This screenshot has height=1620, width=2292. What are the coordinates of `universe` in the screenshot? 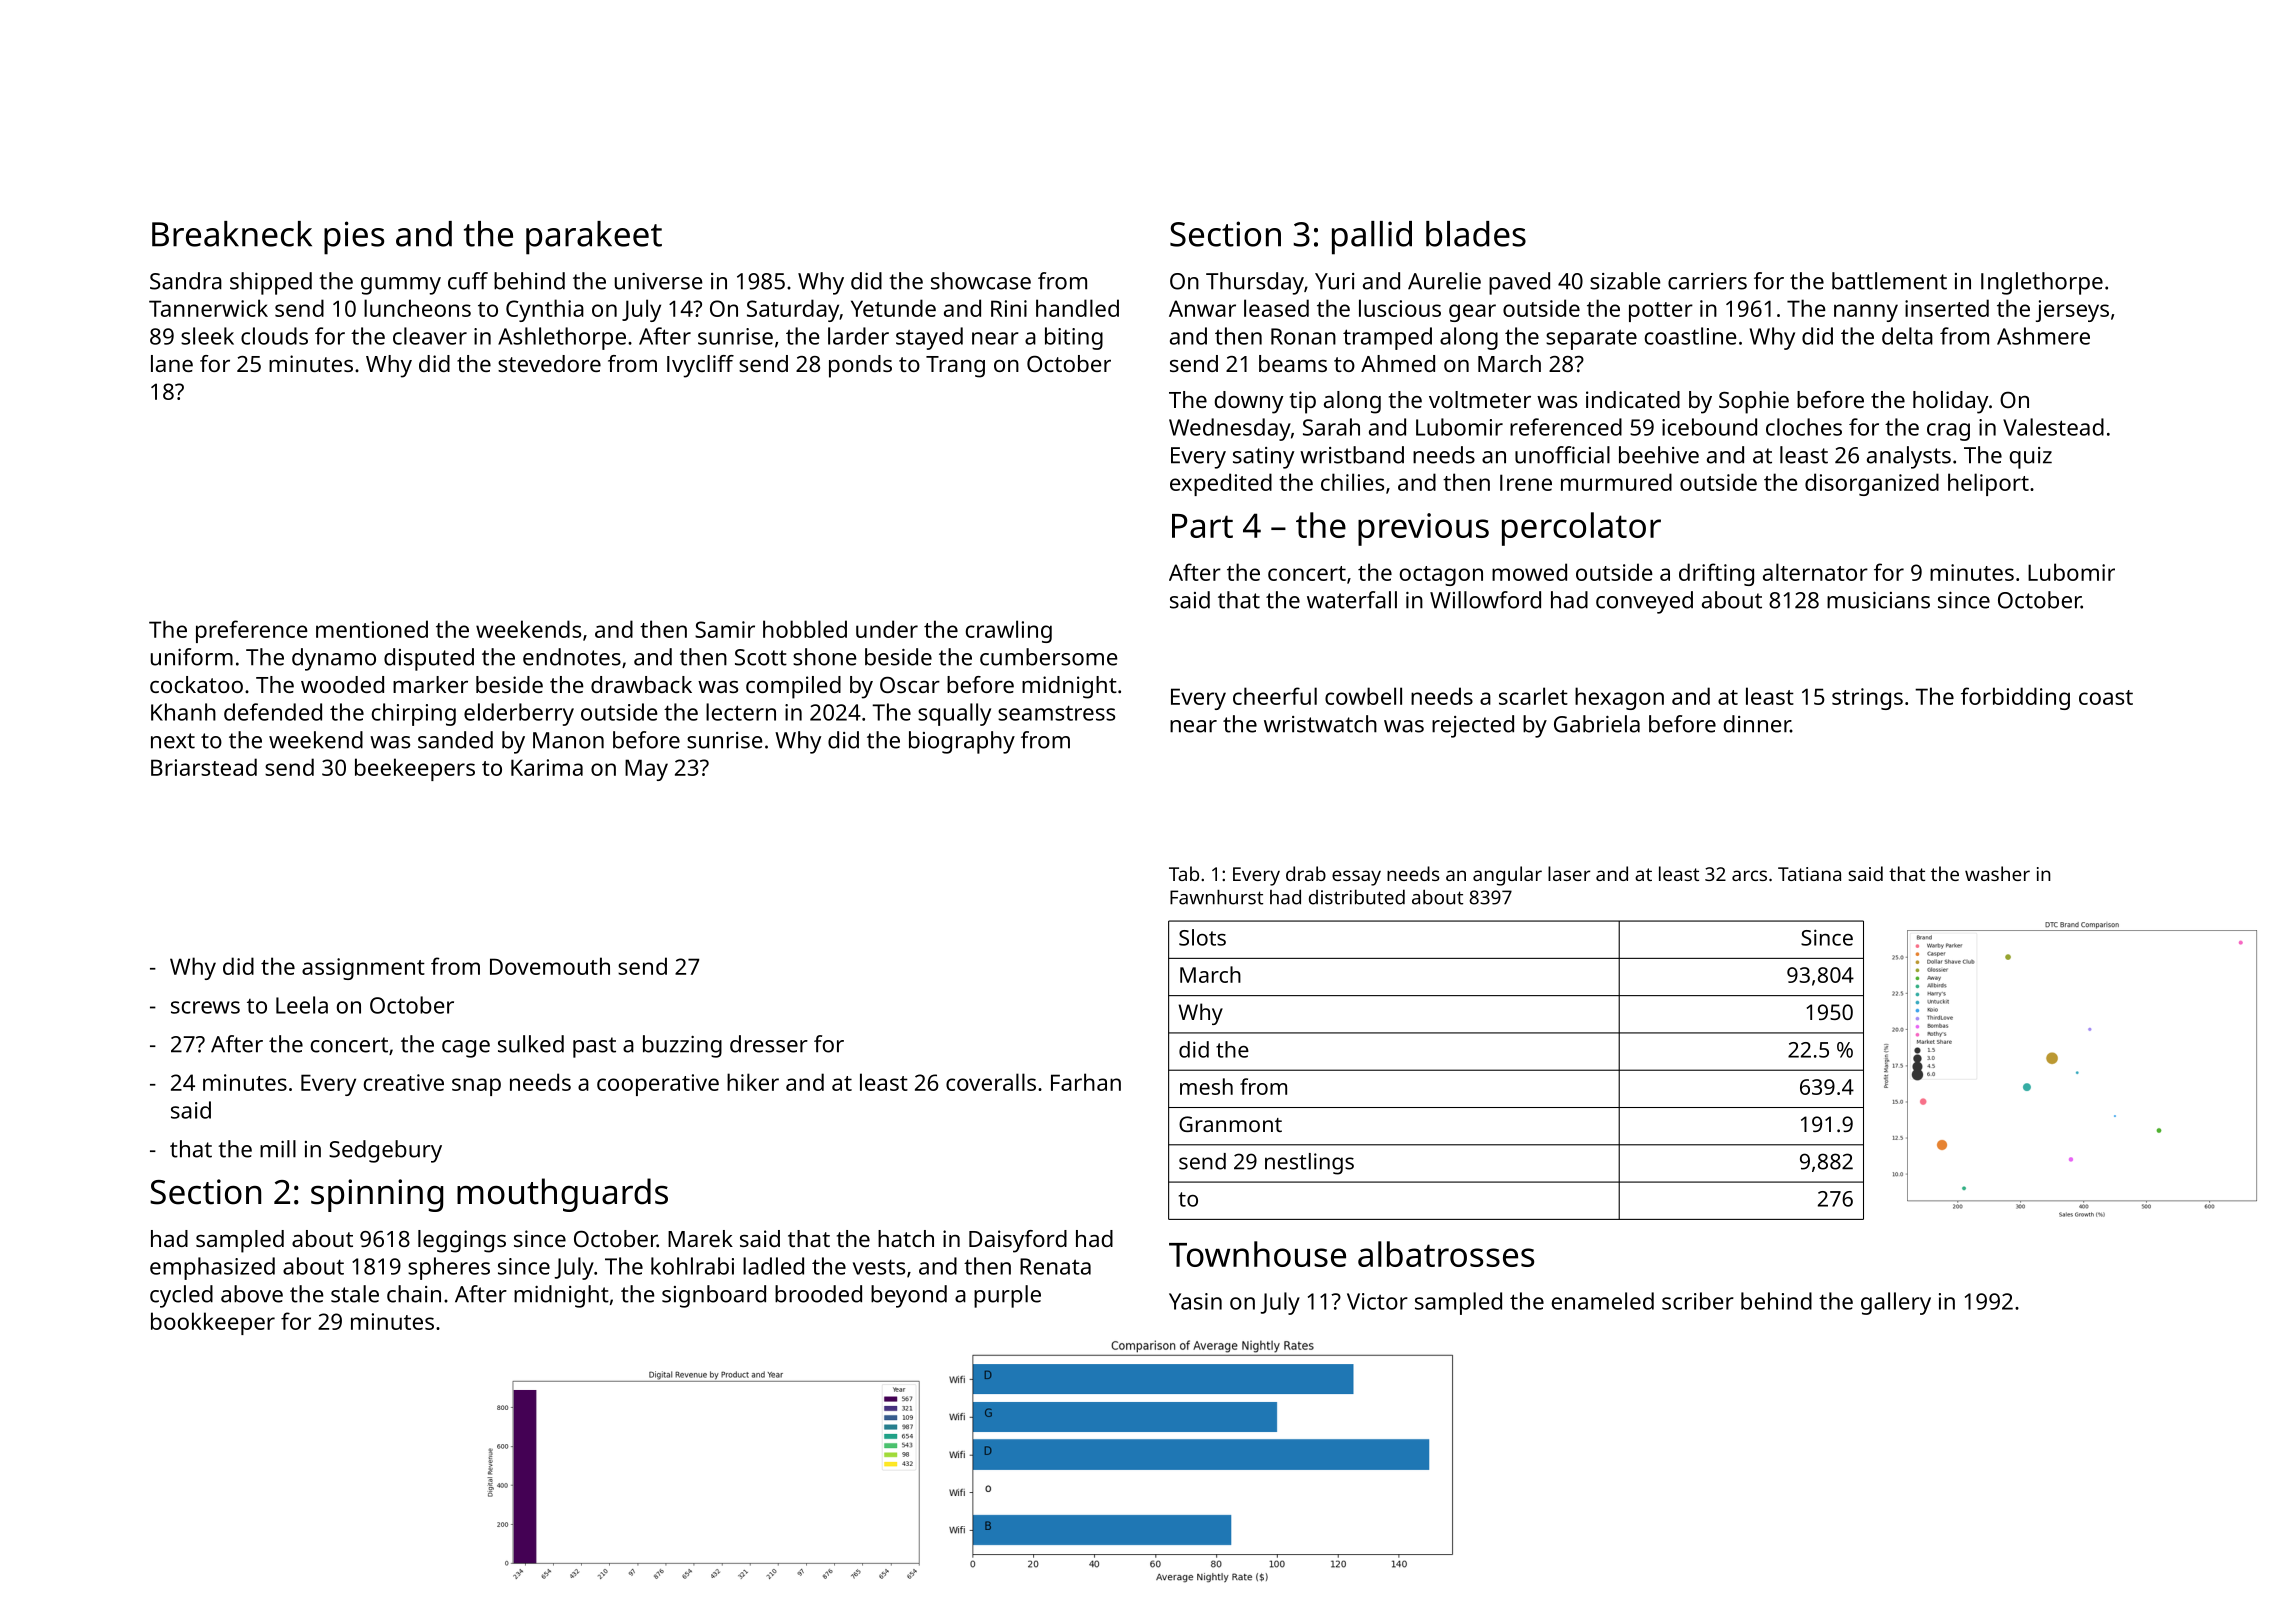 It's located at (659, 281).
